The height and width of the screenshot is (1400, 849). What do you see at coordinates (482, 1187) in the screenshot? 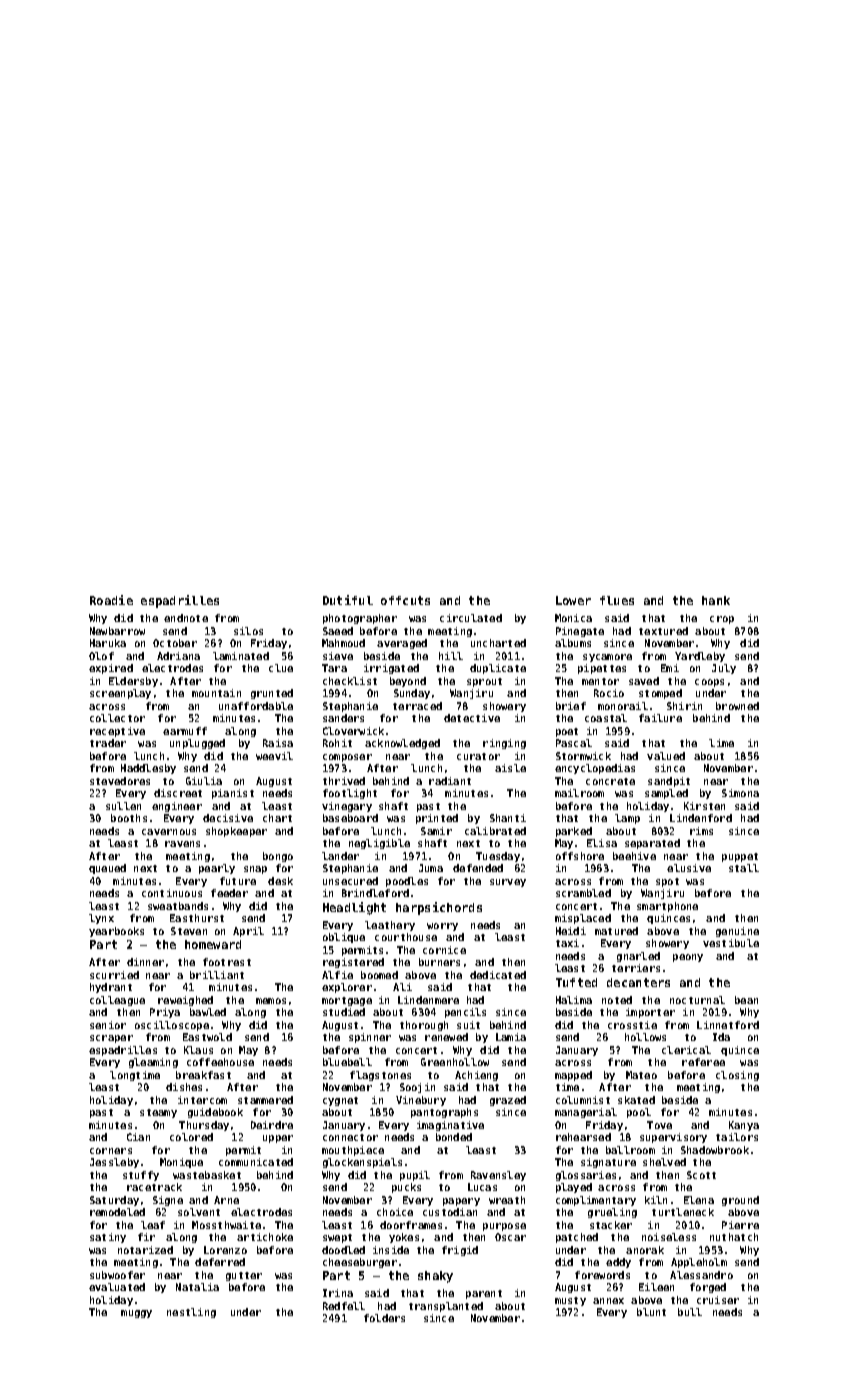
I see `Lucas` at bounding box center [482, 1187].
